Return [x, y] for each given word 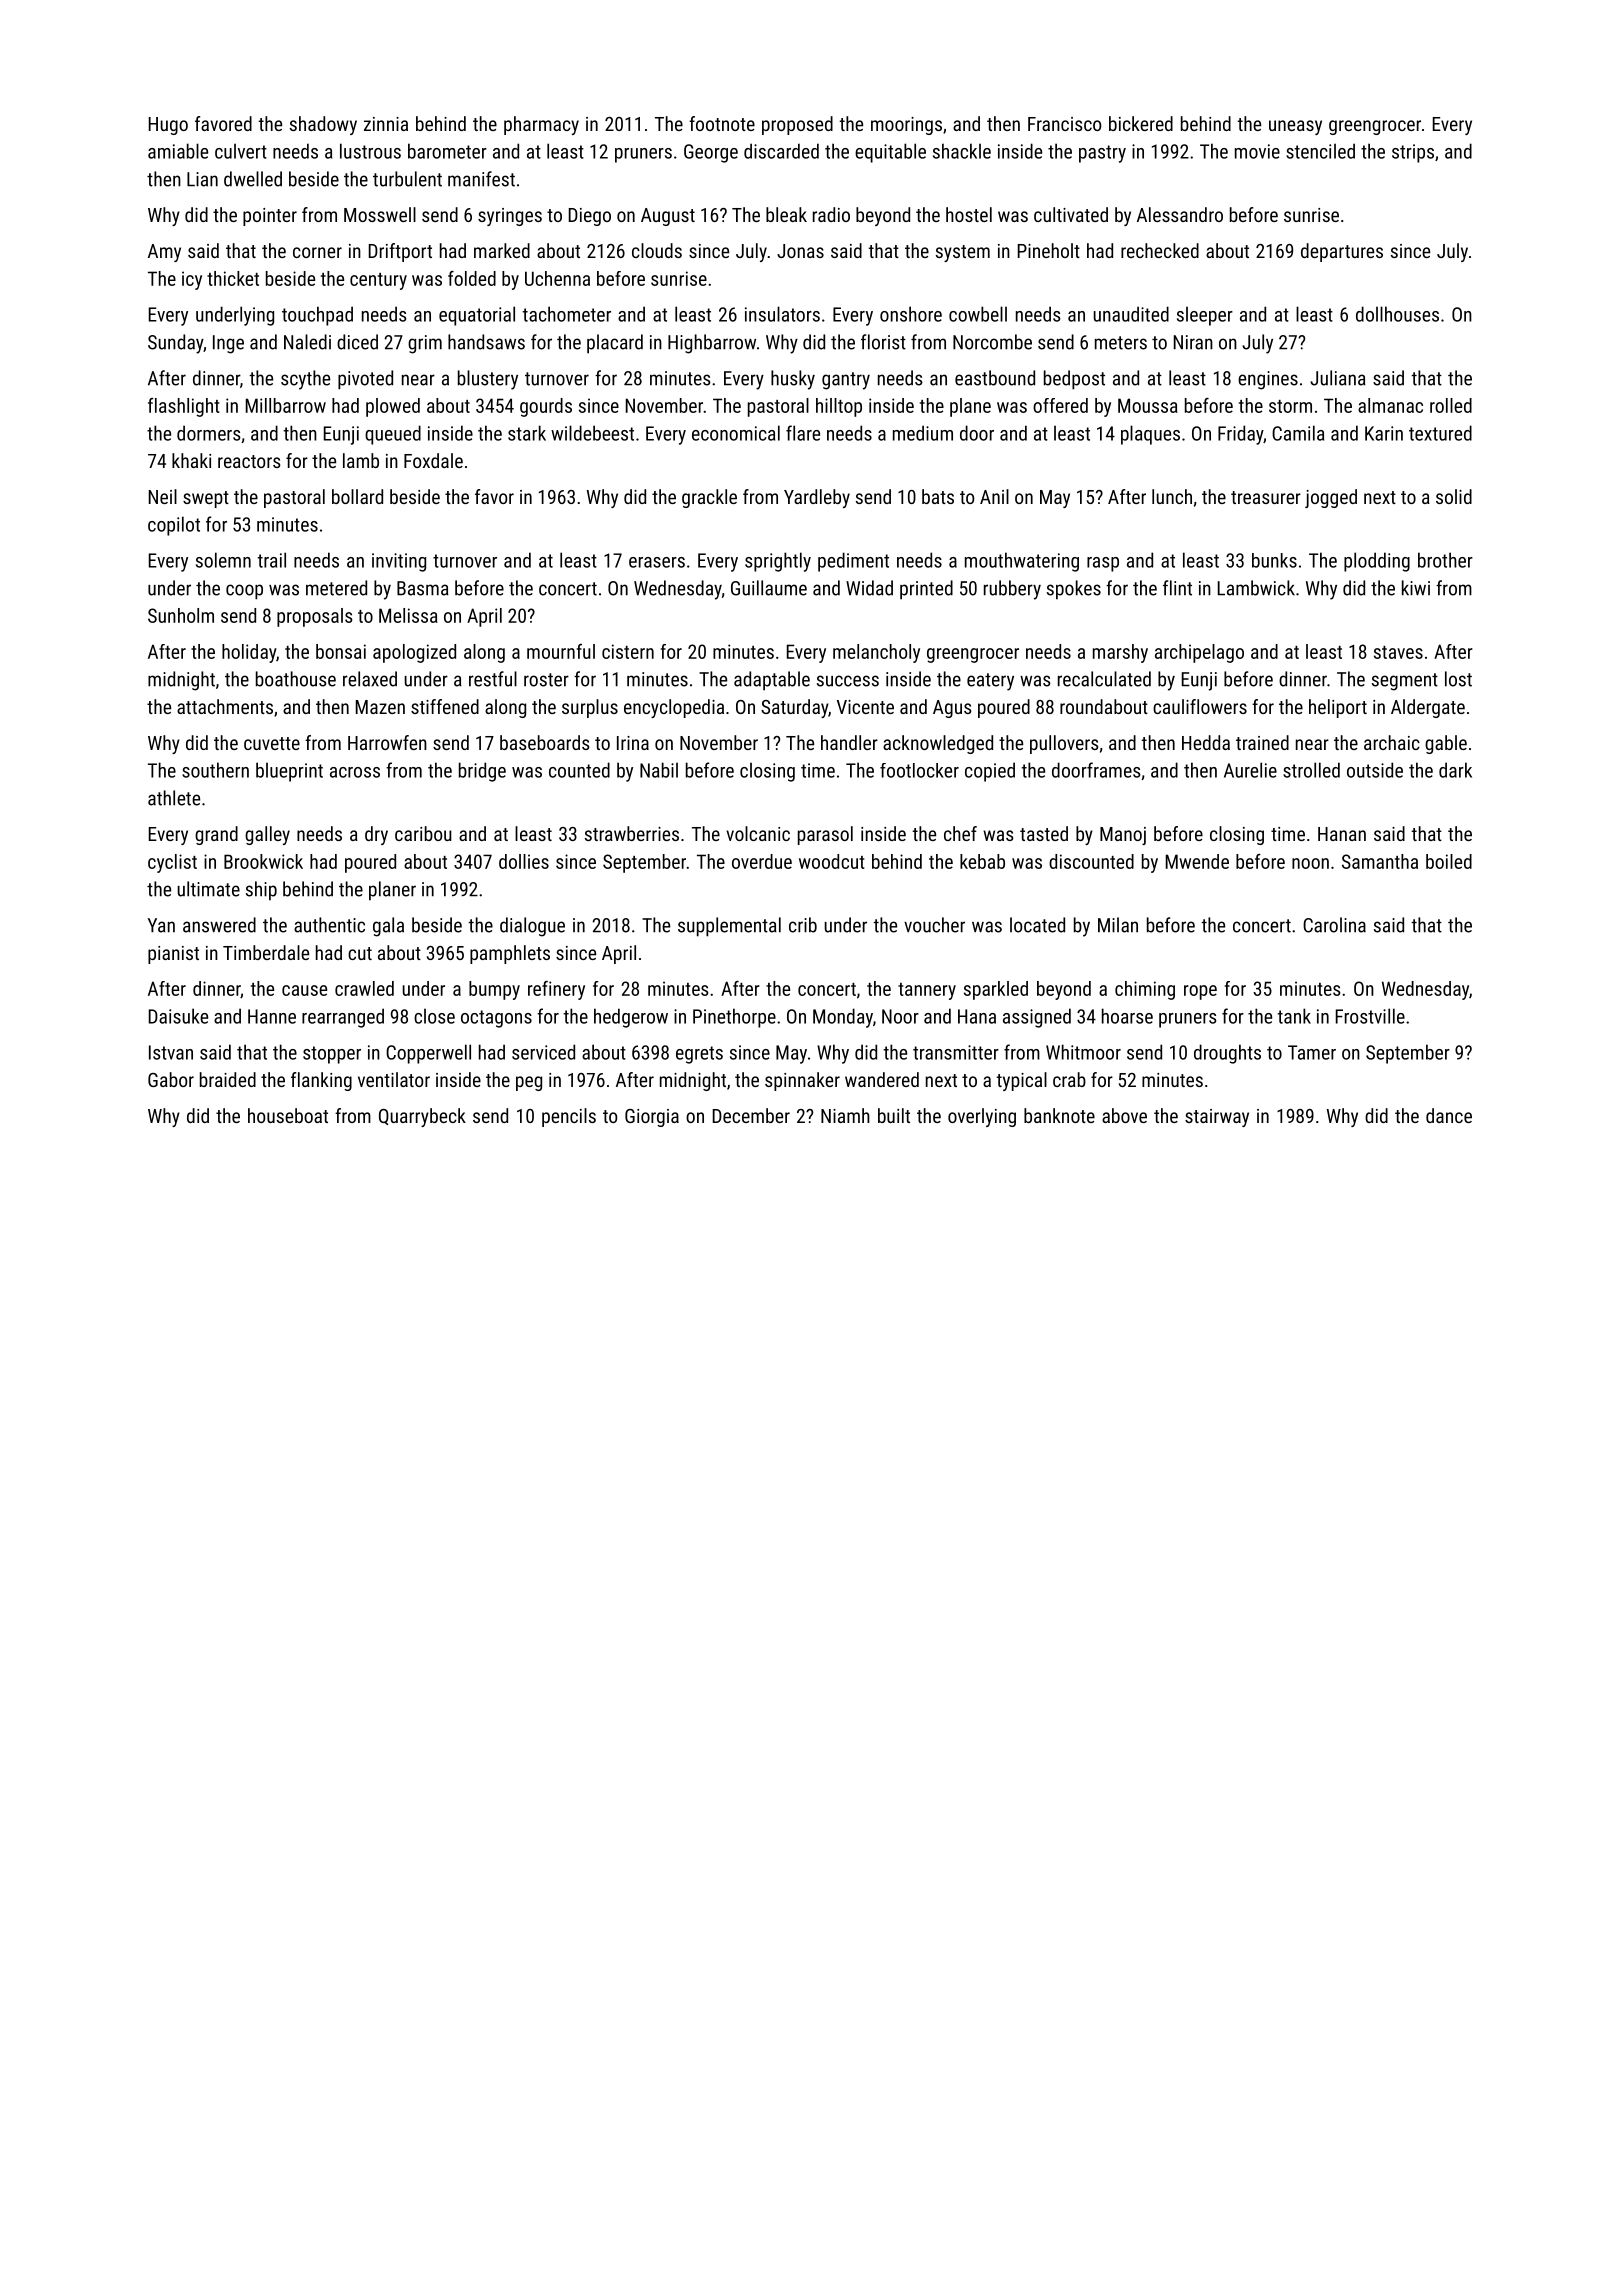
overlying [982, 1117]
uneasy [1295, 127]
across [355, 772]
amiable [178, 151]
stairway [1217, 1118]
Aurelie [1250, 770]
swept [206, 499]
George [711, 153]
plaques [1150, 435]
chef [960, 833]
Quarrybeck [422, 1117]
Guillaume [769, 588]
